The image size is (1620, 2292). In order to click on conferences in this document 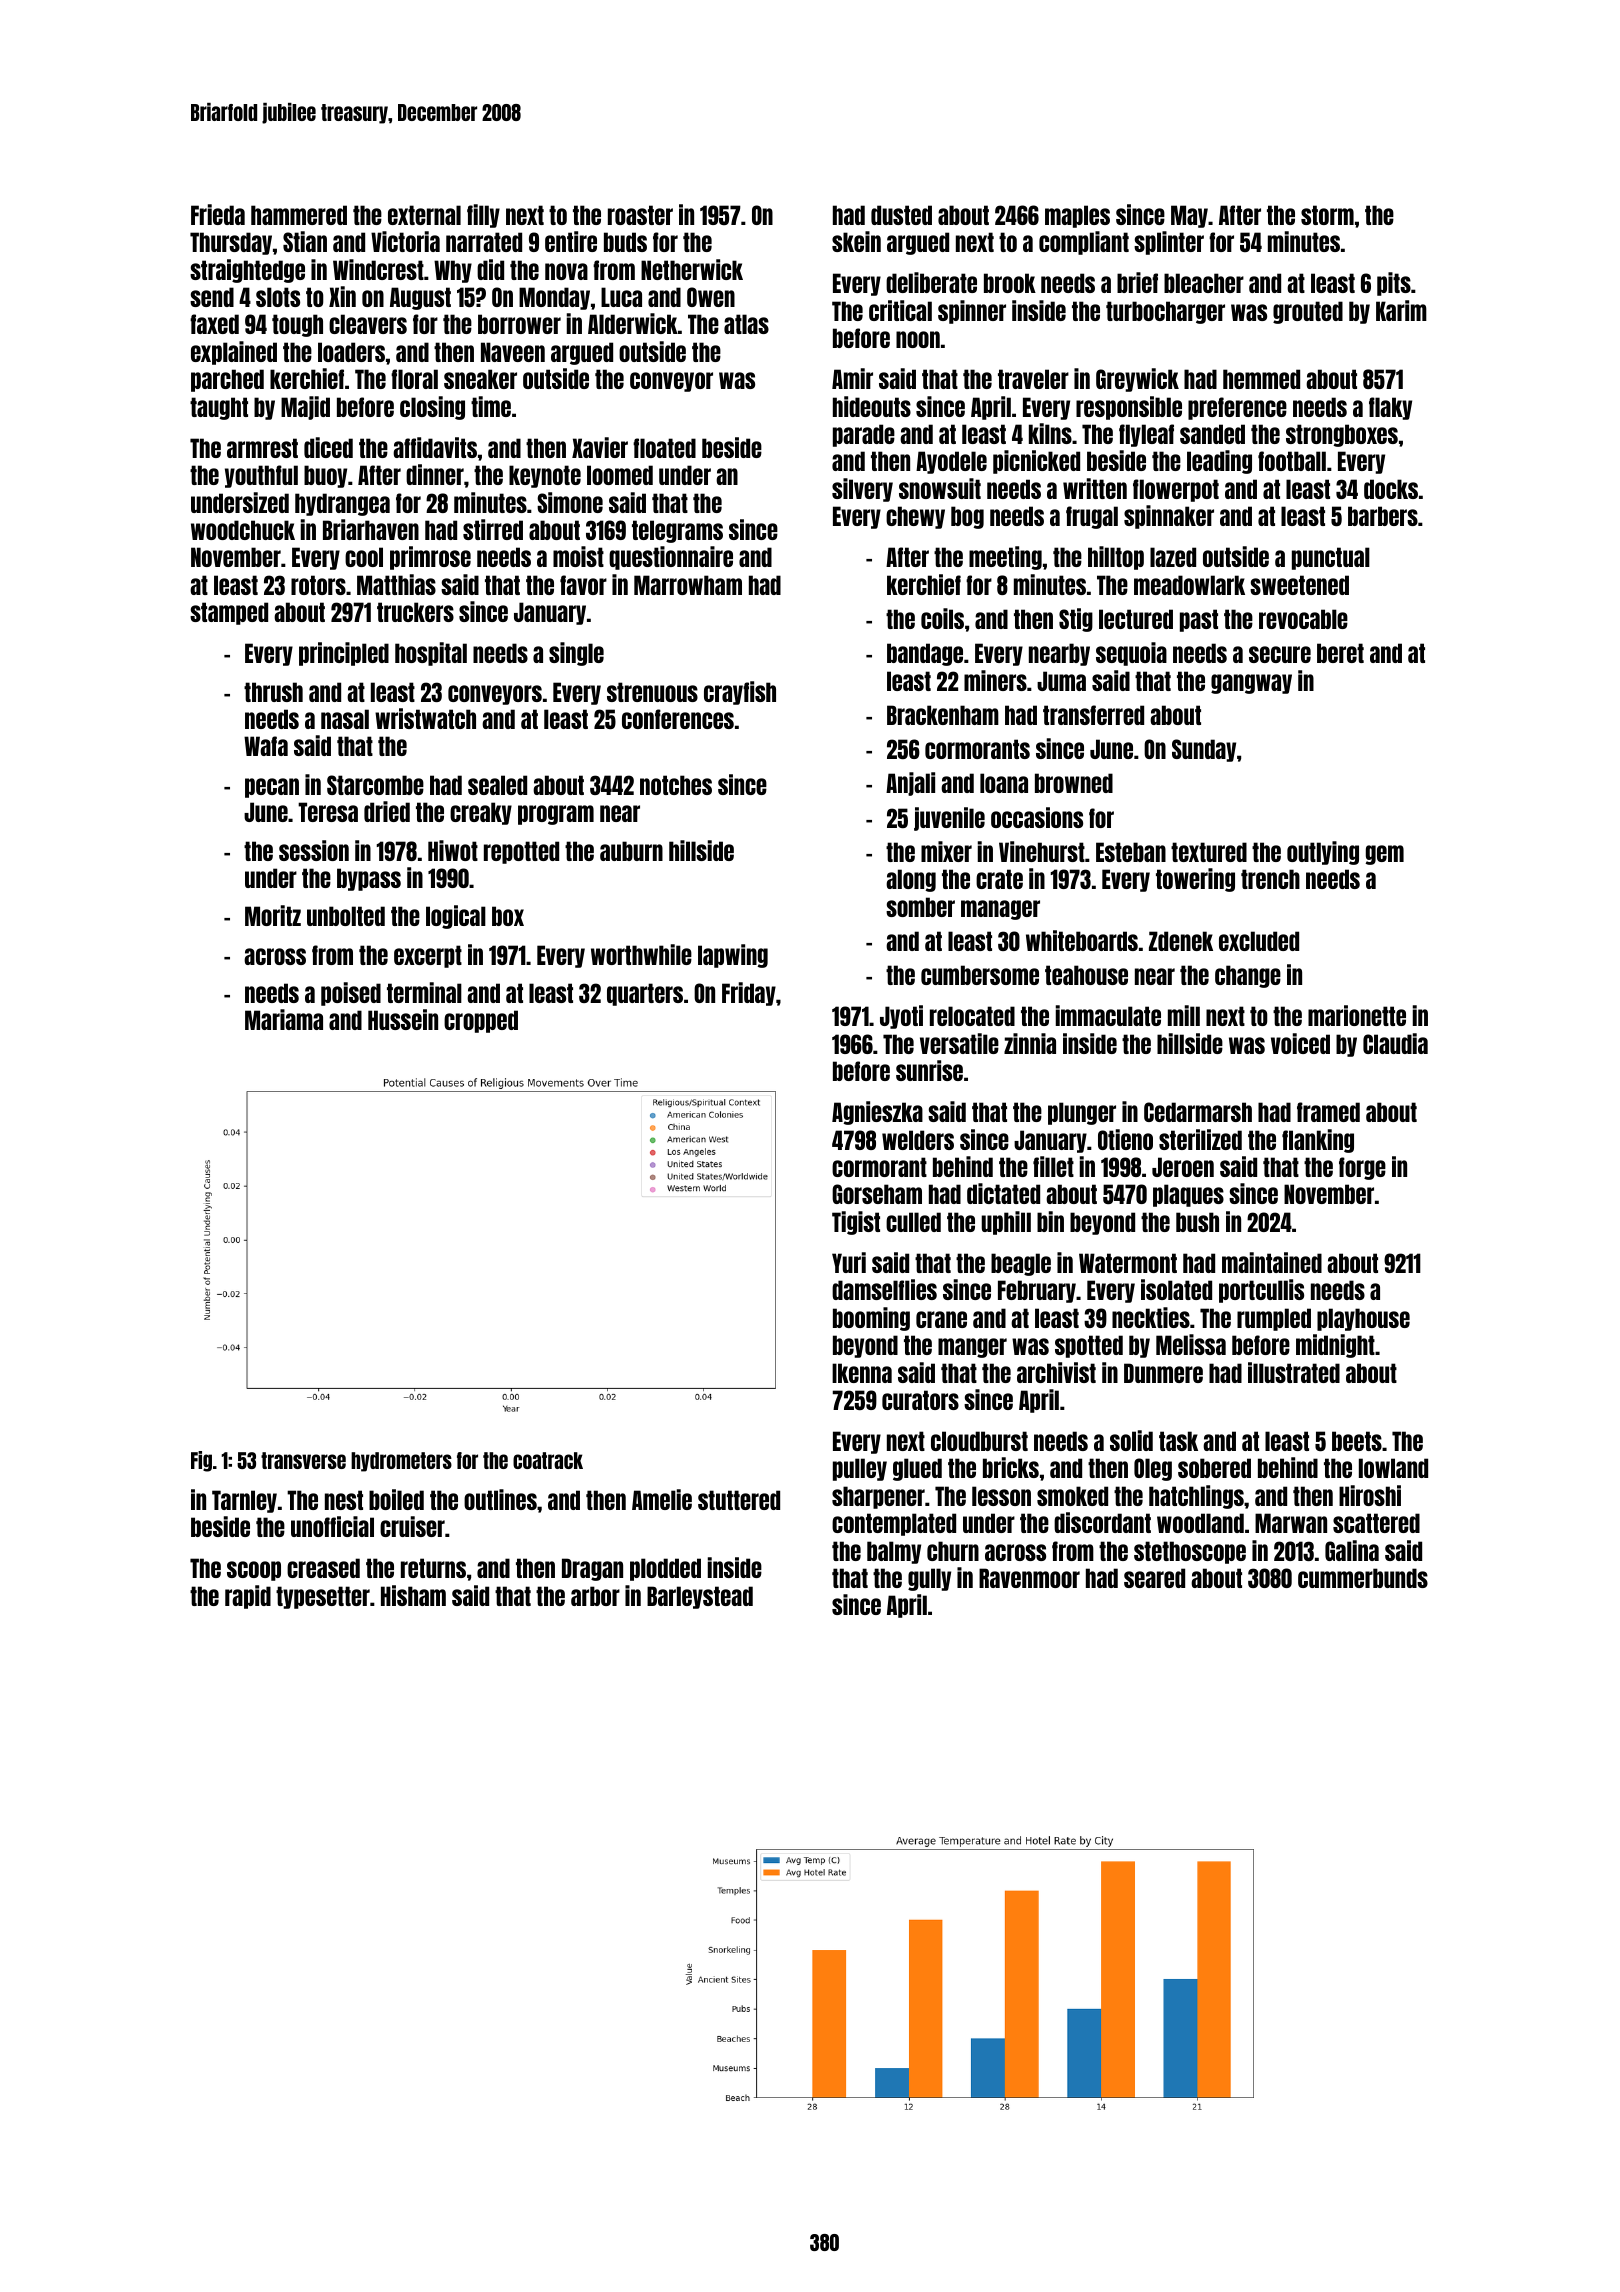, I will do `click(678, 719)`.
